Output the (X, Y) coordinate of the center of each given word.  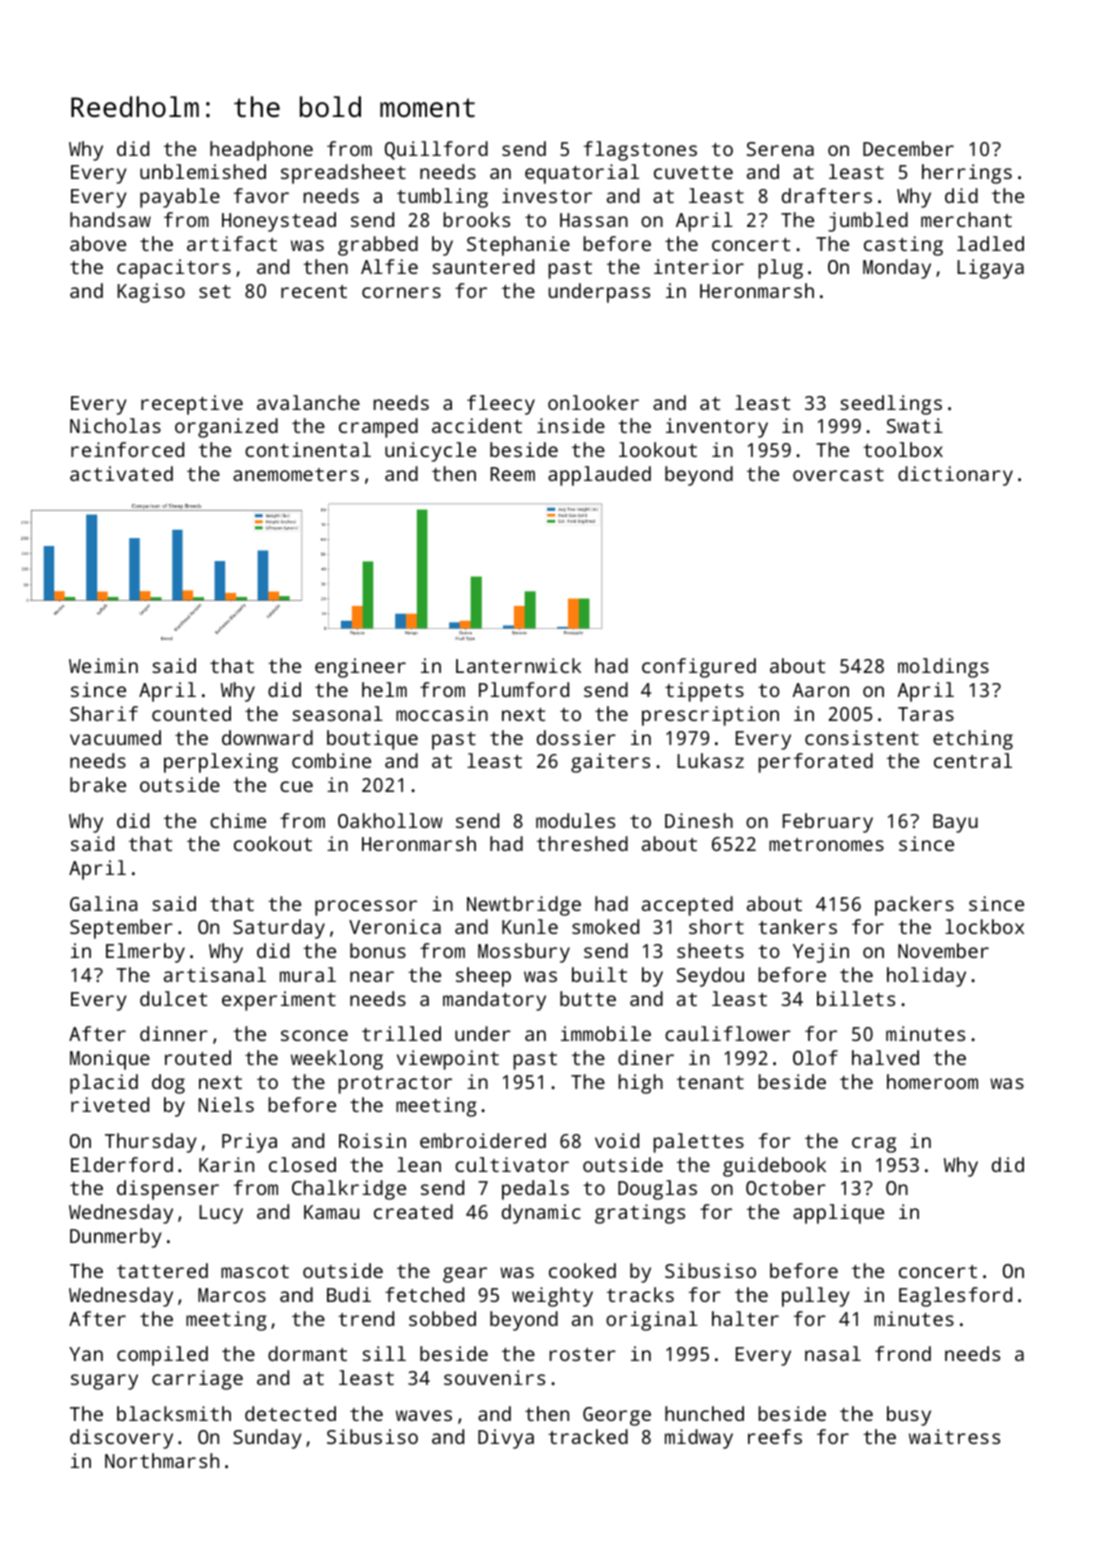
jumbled (868, 222)
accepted (687, 906)
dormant (307, 1353)
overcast (838, 474)
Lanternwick (518, 665)
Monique (110, 1060)
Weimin (103, 665)
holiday (926, 977)
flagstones (640, 151)
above (98, 243)
